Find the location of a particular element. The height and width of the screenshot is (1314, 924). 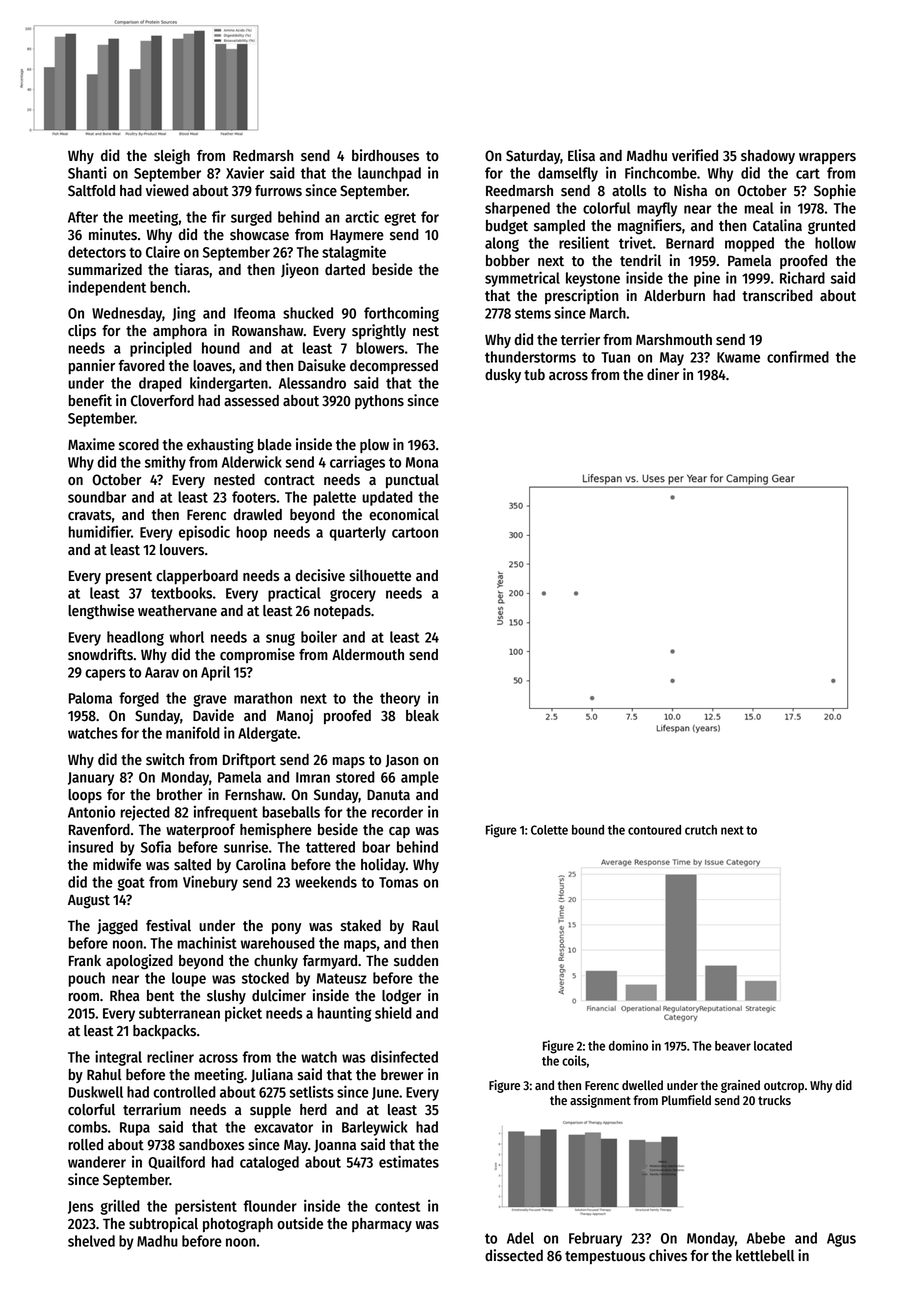

forged is located at coordinates (139, 699).
